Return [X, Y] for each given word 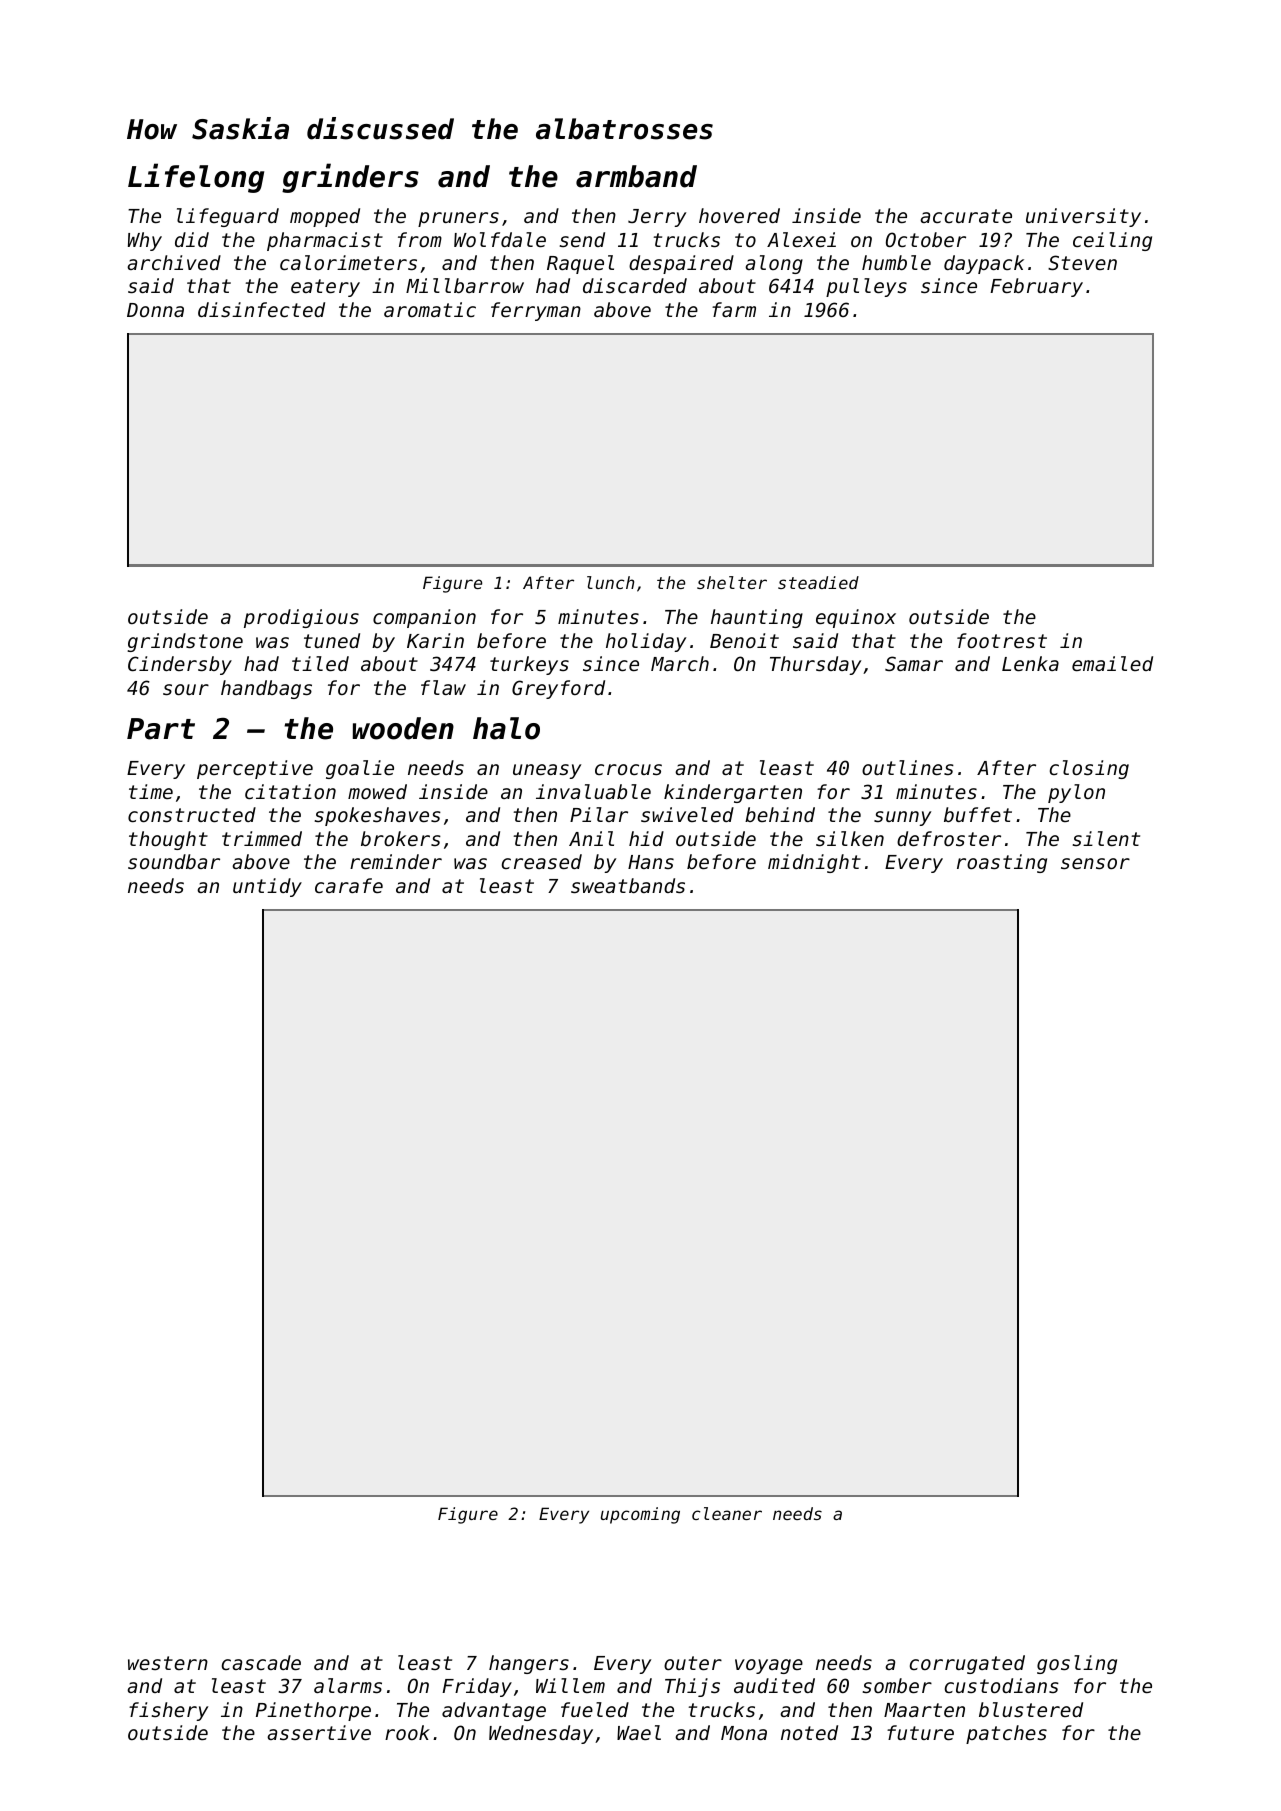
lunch [610, 582]
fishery [168, 1711]
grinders [350, 178]
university [1083, 217]
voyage [769, 1666]
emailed [1112, 663]
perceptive [255, 769]
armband [636, 176]
